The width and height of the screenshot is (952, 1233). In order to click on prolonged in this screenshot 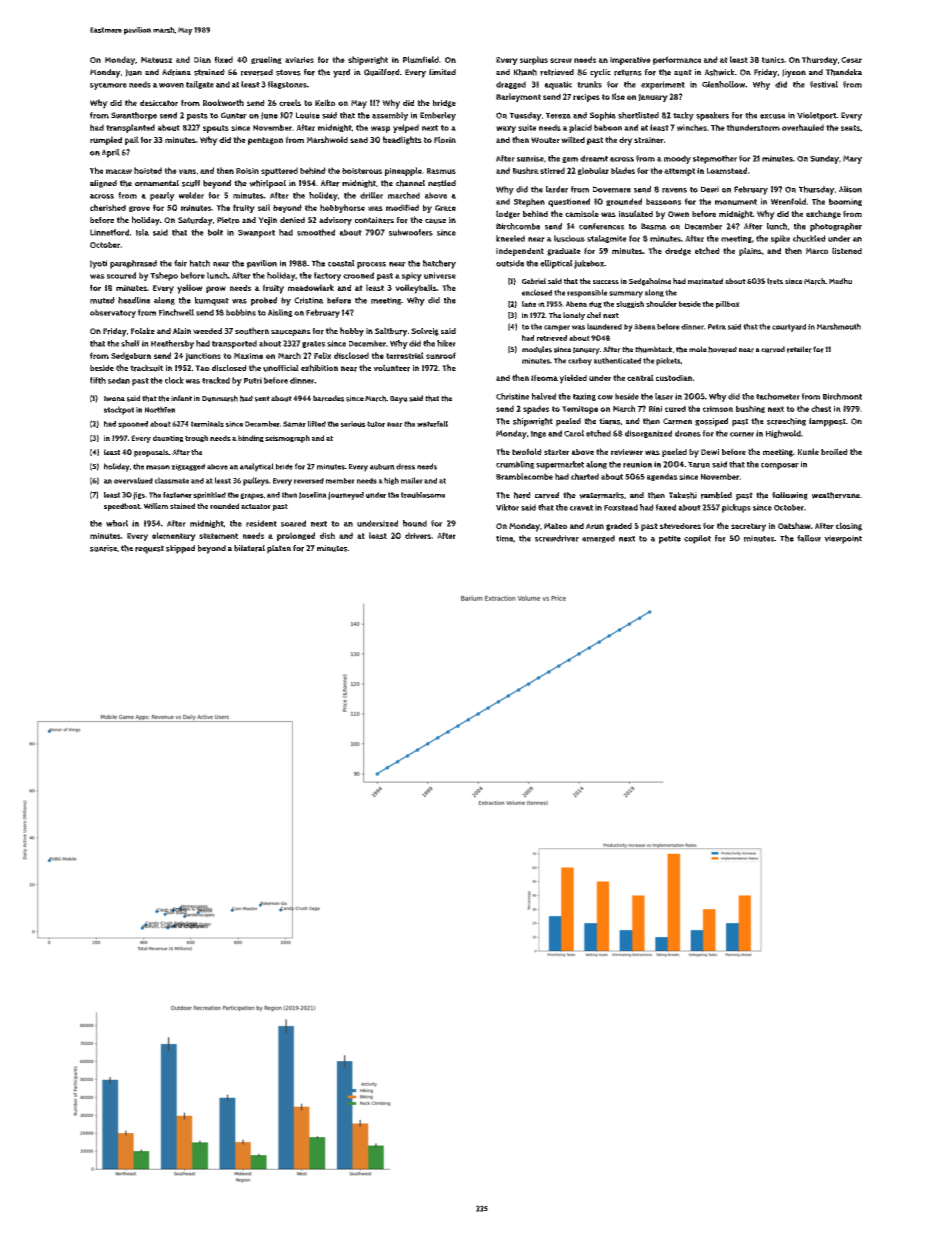, I will do `click(296, 536)`.
